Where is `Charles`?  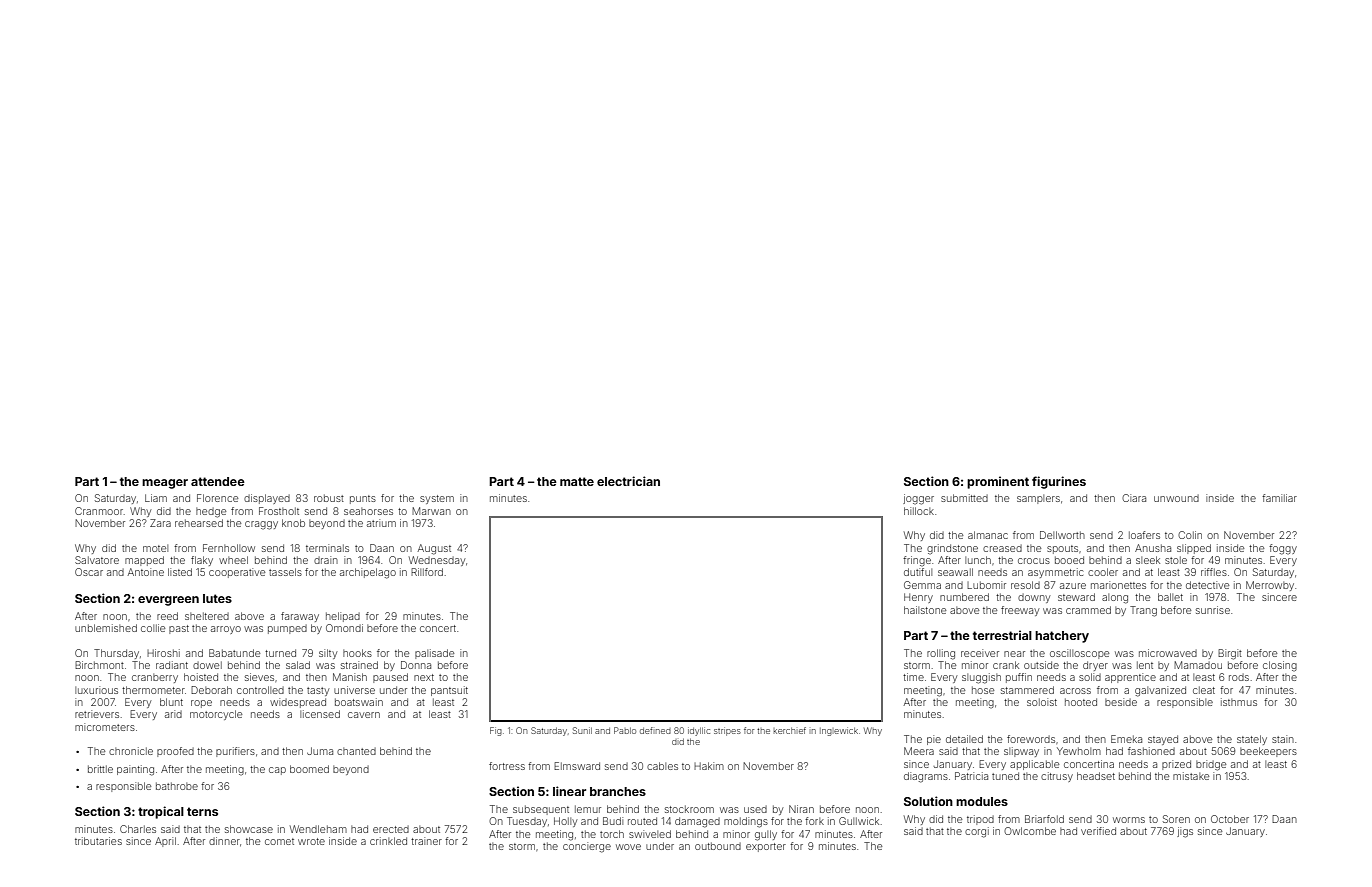
Charles is located at coordinates (138, 829).
